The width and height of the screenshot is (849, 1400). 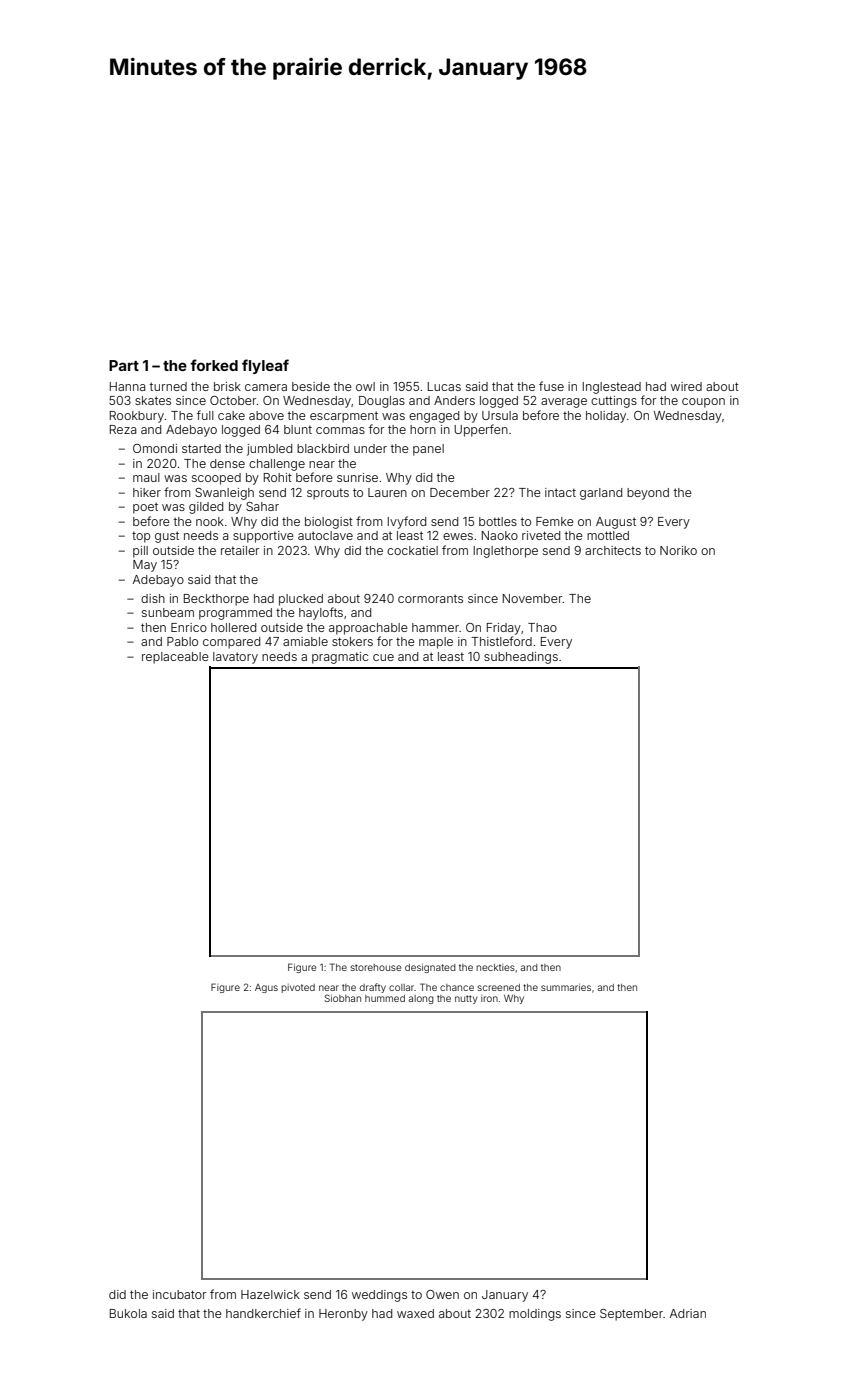 What do you see at coordinates (266, 988) in the screenshot?
I see `Agus` at bounding box center [266, 988].
